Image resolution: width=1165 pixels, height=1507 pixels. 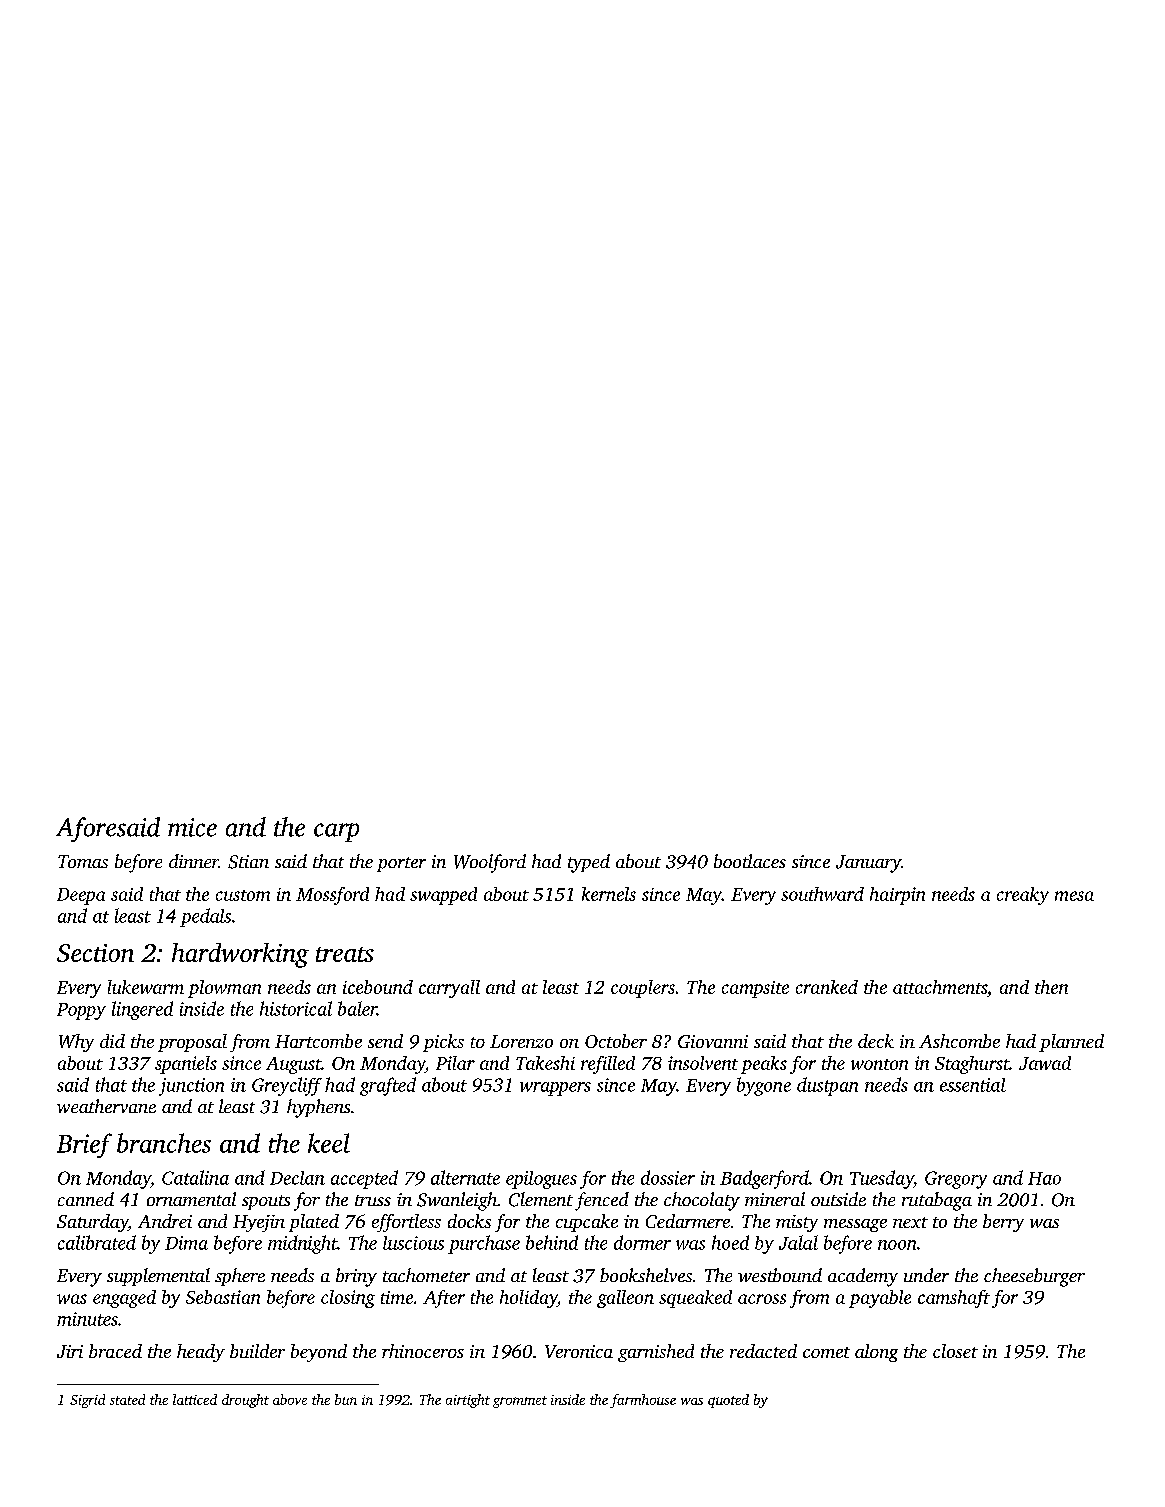 I want to click on typed, so click(x=589, y=863).
